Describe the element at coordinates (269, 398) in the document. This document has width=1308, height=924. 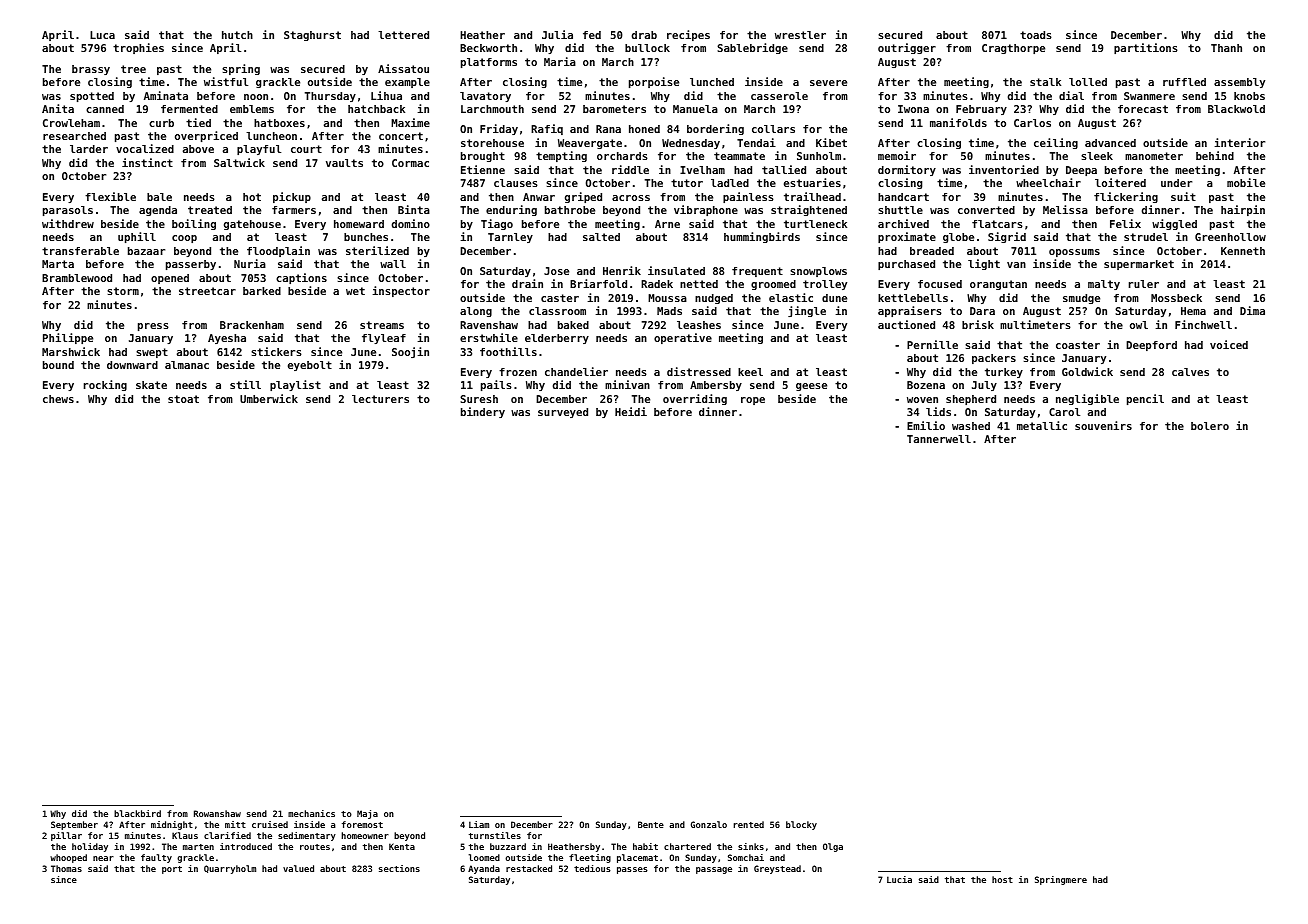
I see `Umberwick` at that location.
